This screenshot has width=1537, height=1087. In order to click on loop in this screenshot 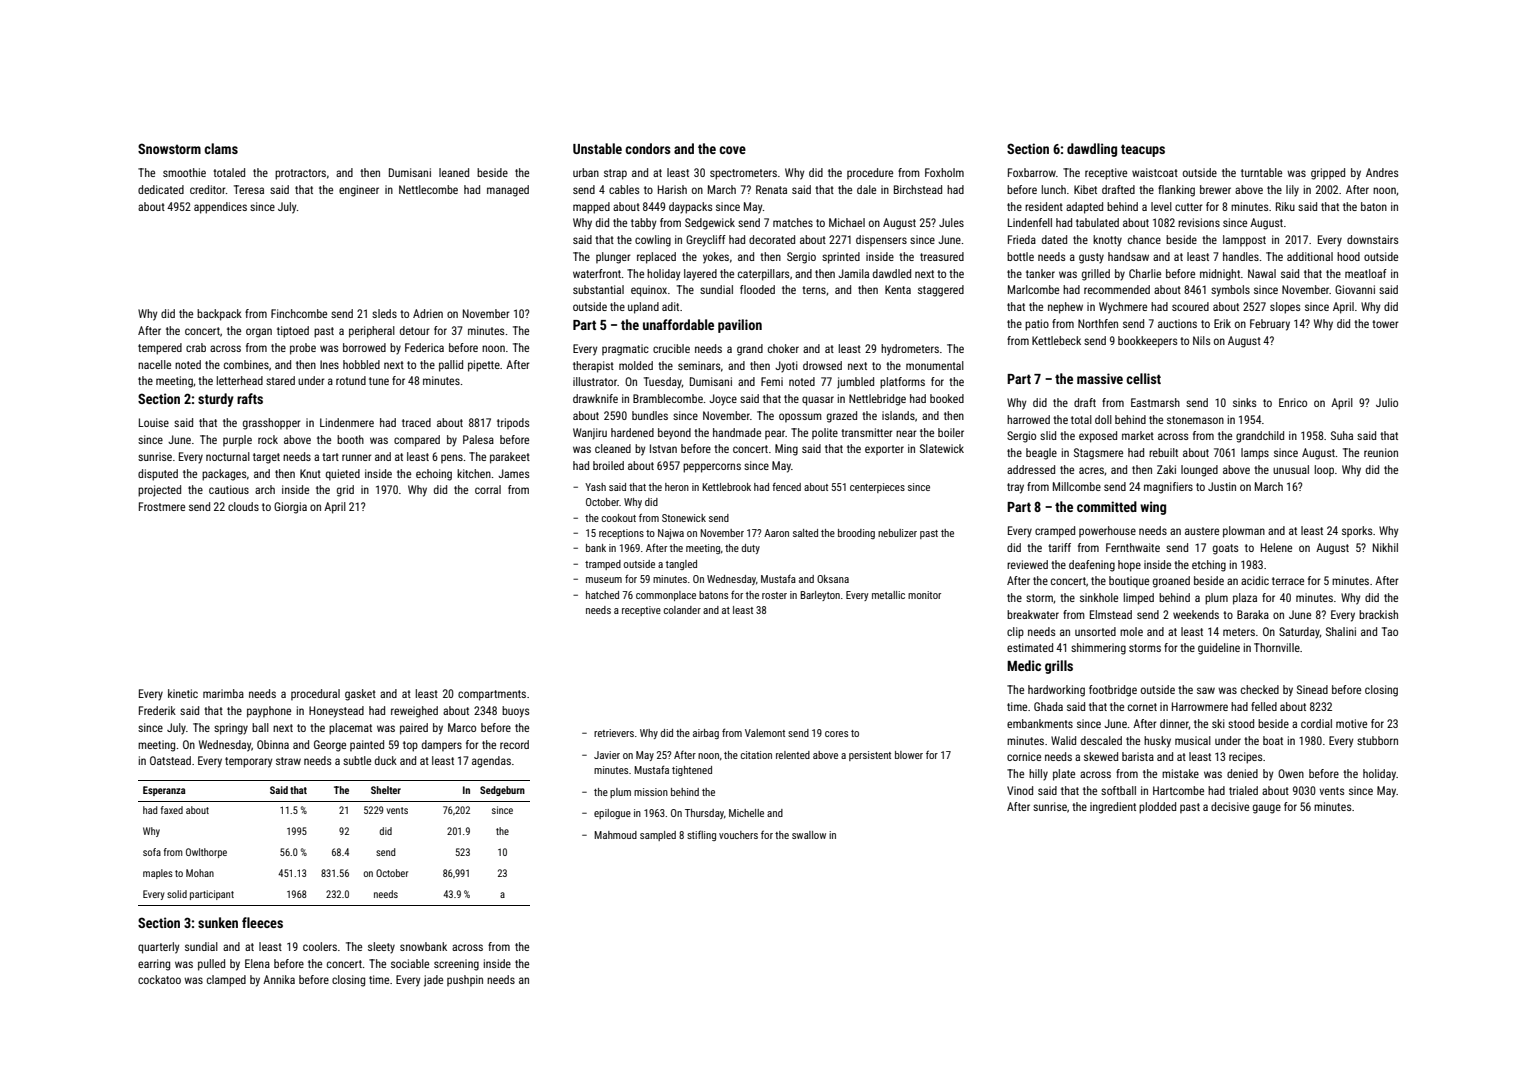, I will do `click(1324, 471)`.
